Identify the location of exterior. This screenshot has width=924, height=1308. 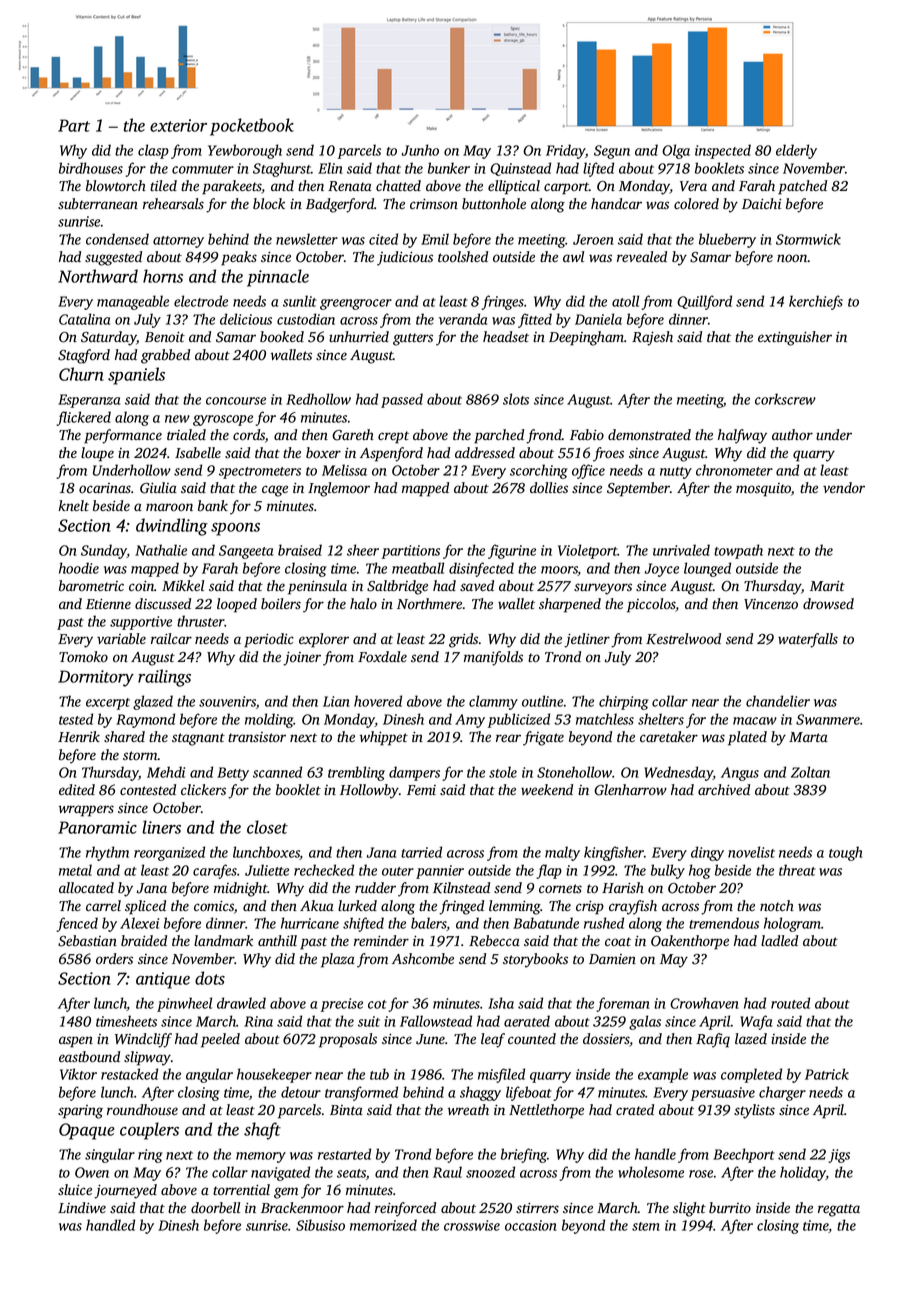
(178, 125).
